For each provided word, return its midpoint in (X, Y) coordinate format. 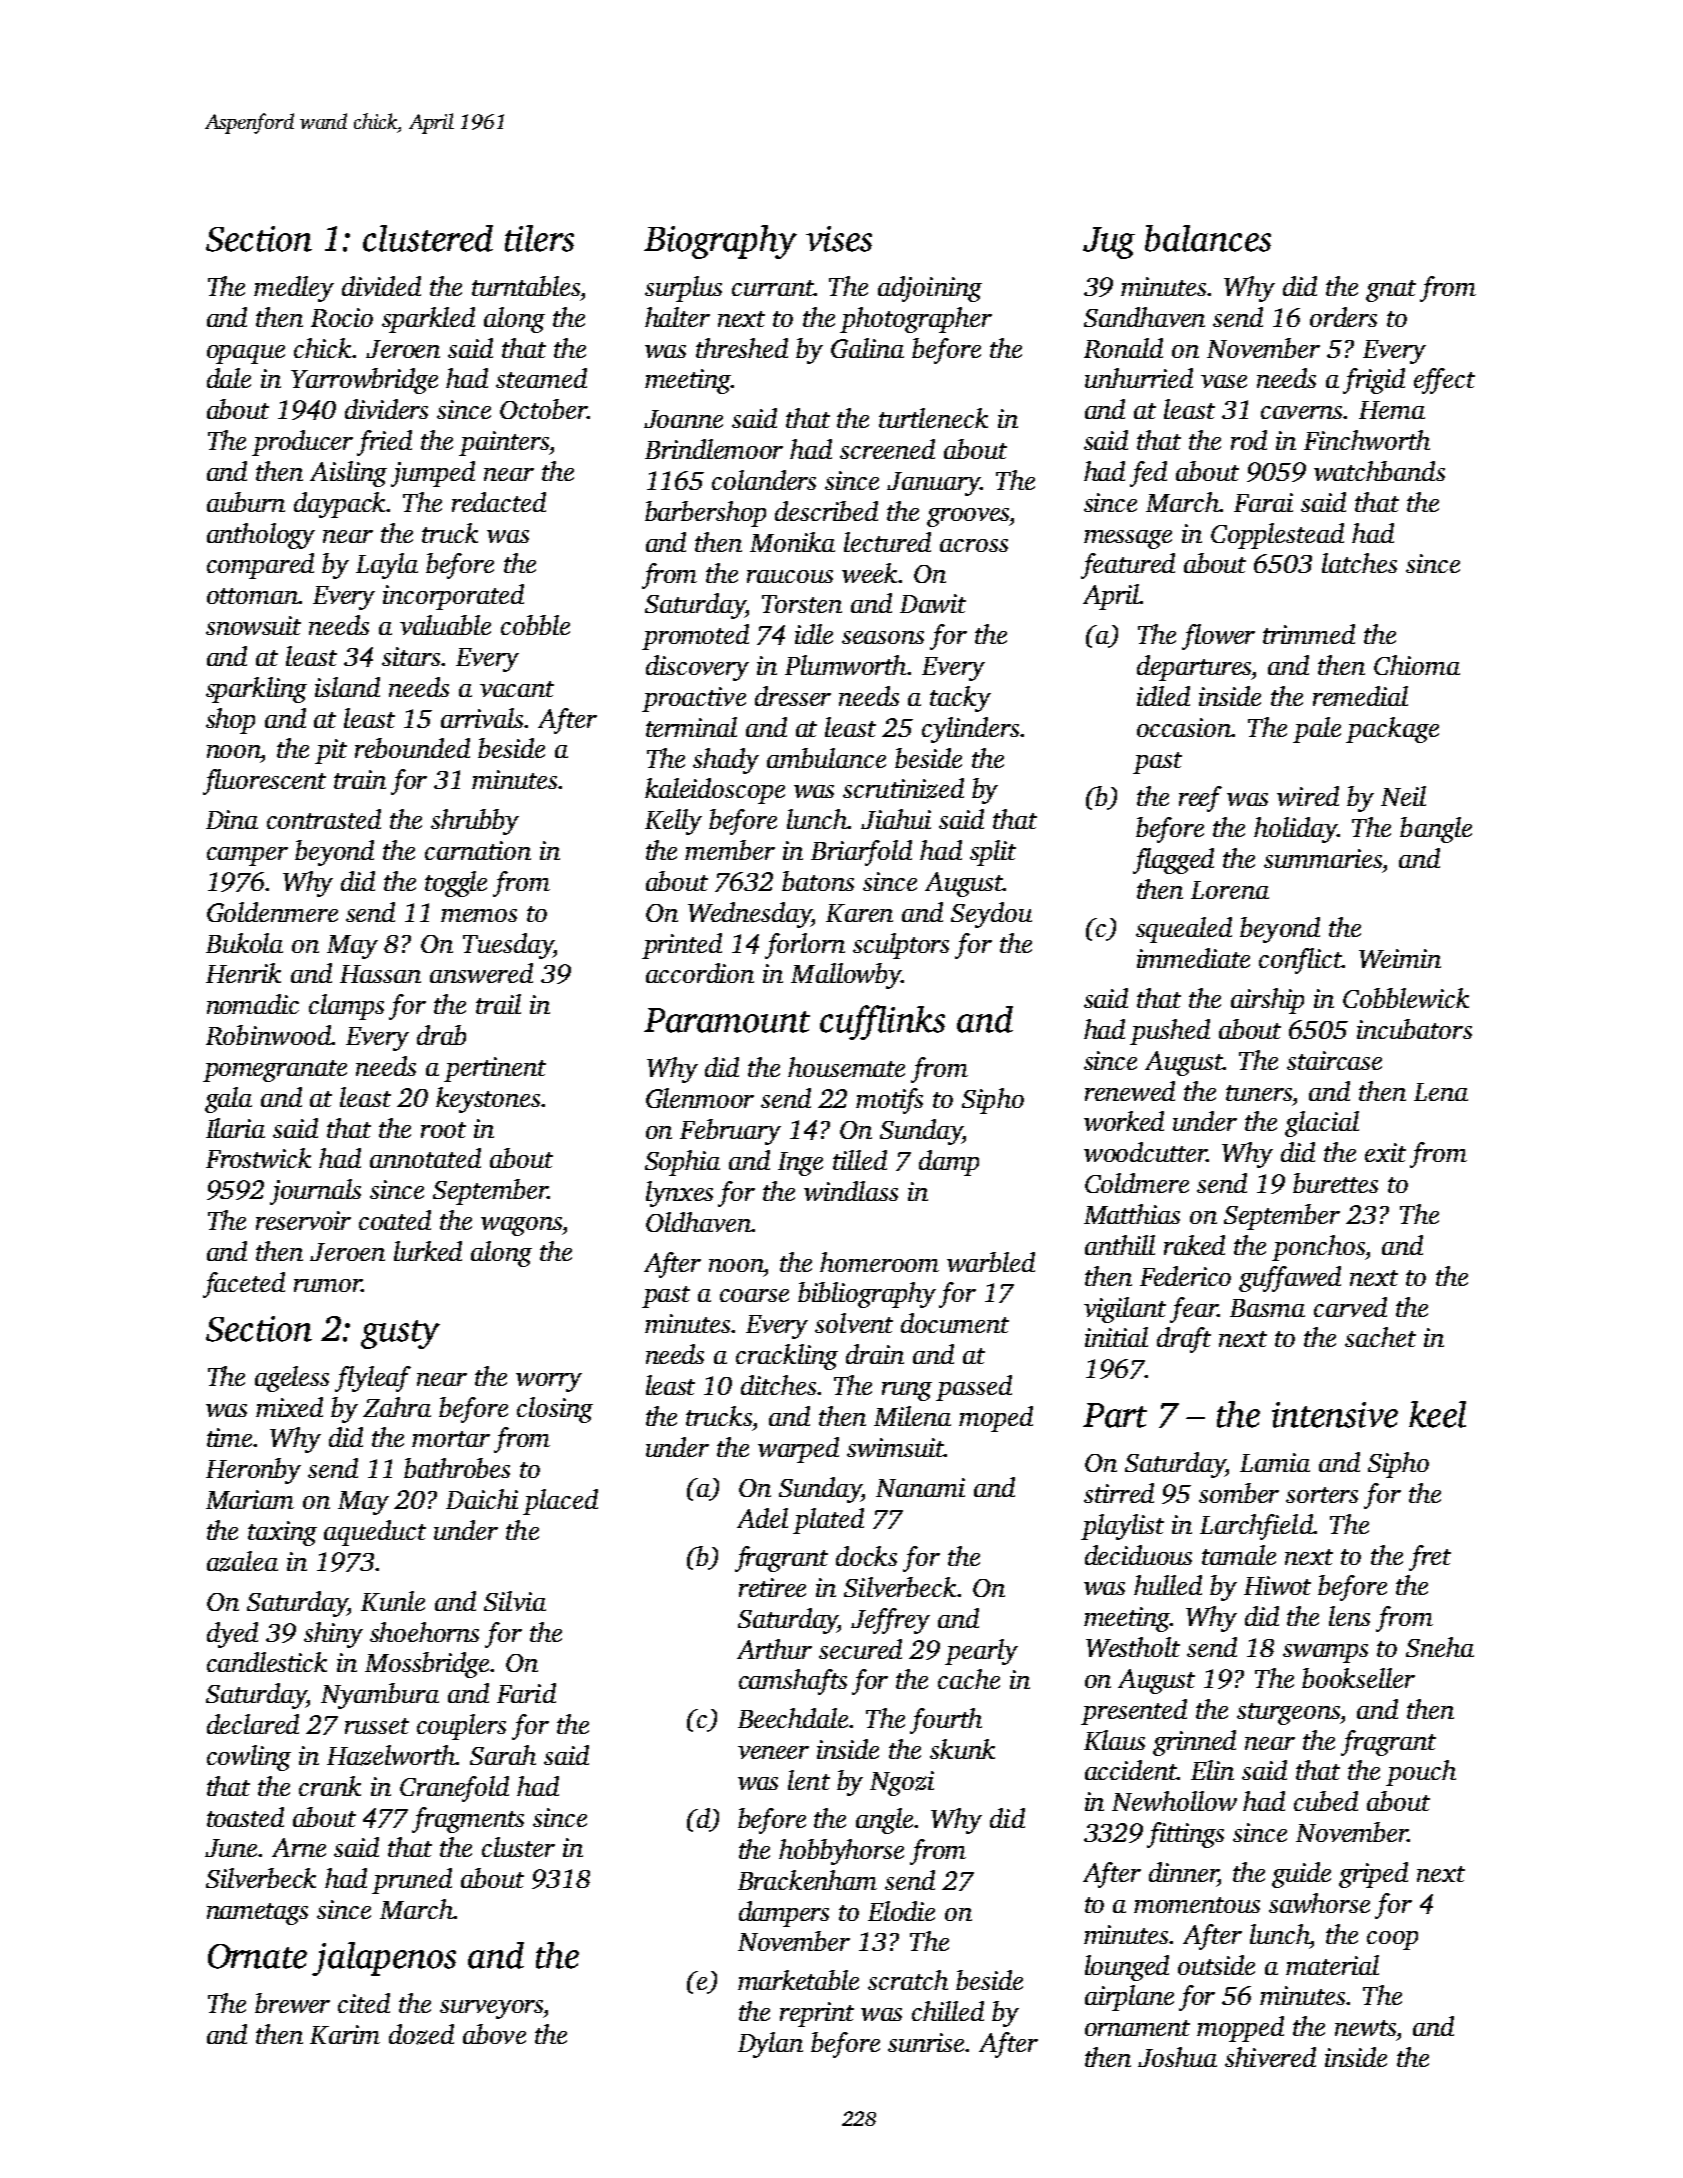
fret (1430, 1558)
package (1392, 730)
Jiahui (896, 819)
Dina (232, 819)
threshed (742, 348)
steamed (541, 378)
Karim (345, 2034)
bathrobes (457, 1468)
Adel (762, 1518)
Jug (1109, 243)
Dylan (770, 2045)
